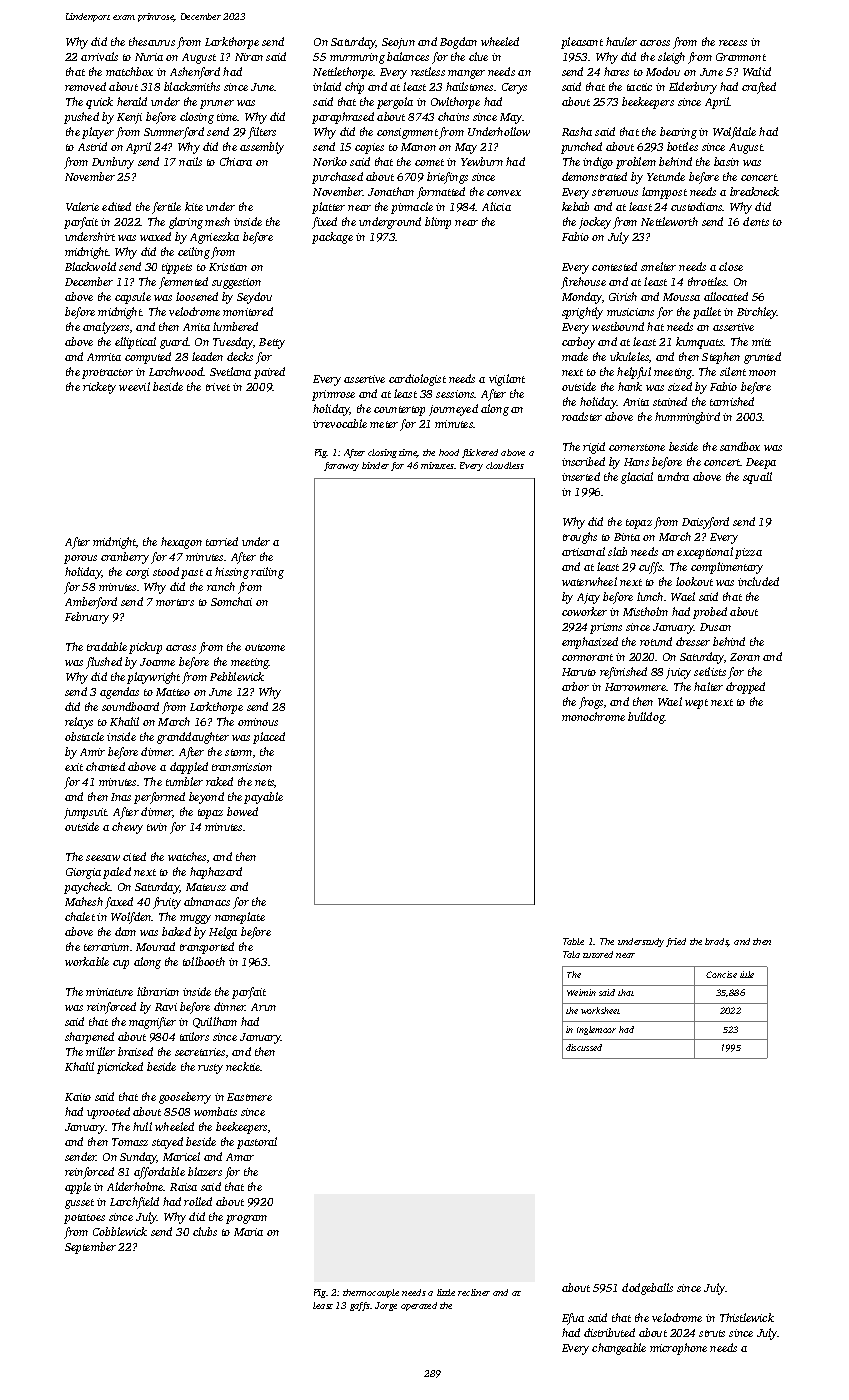 The height and width of the screenshot is (1400, 849). What do you see at coordinates (265, 647) in the screenshot?
I see `outcome` at bounding box center [265, 647].
